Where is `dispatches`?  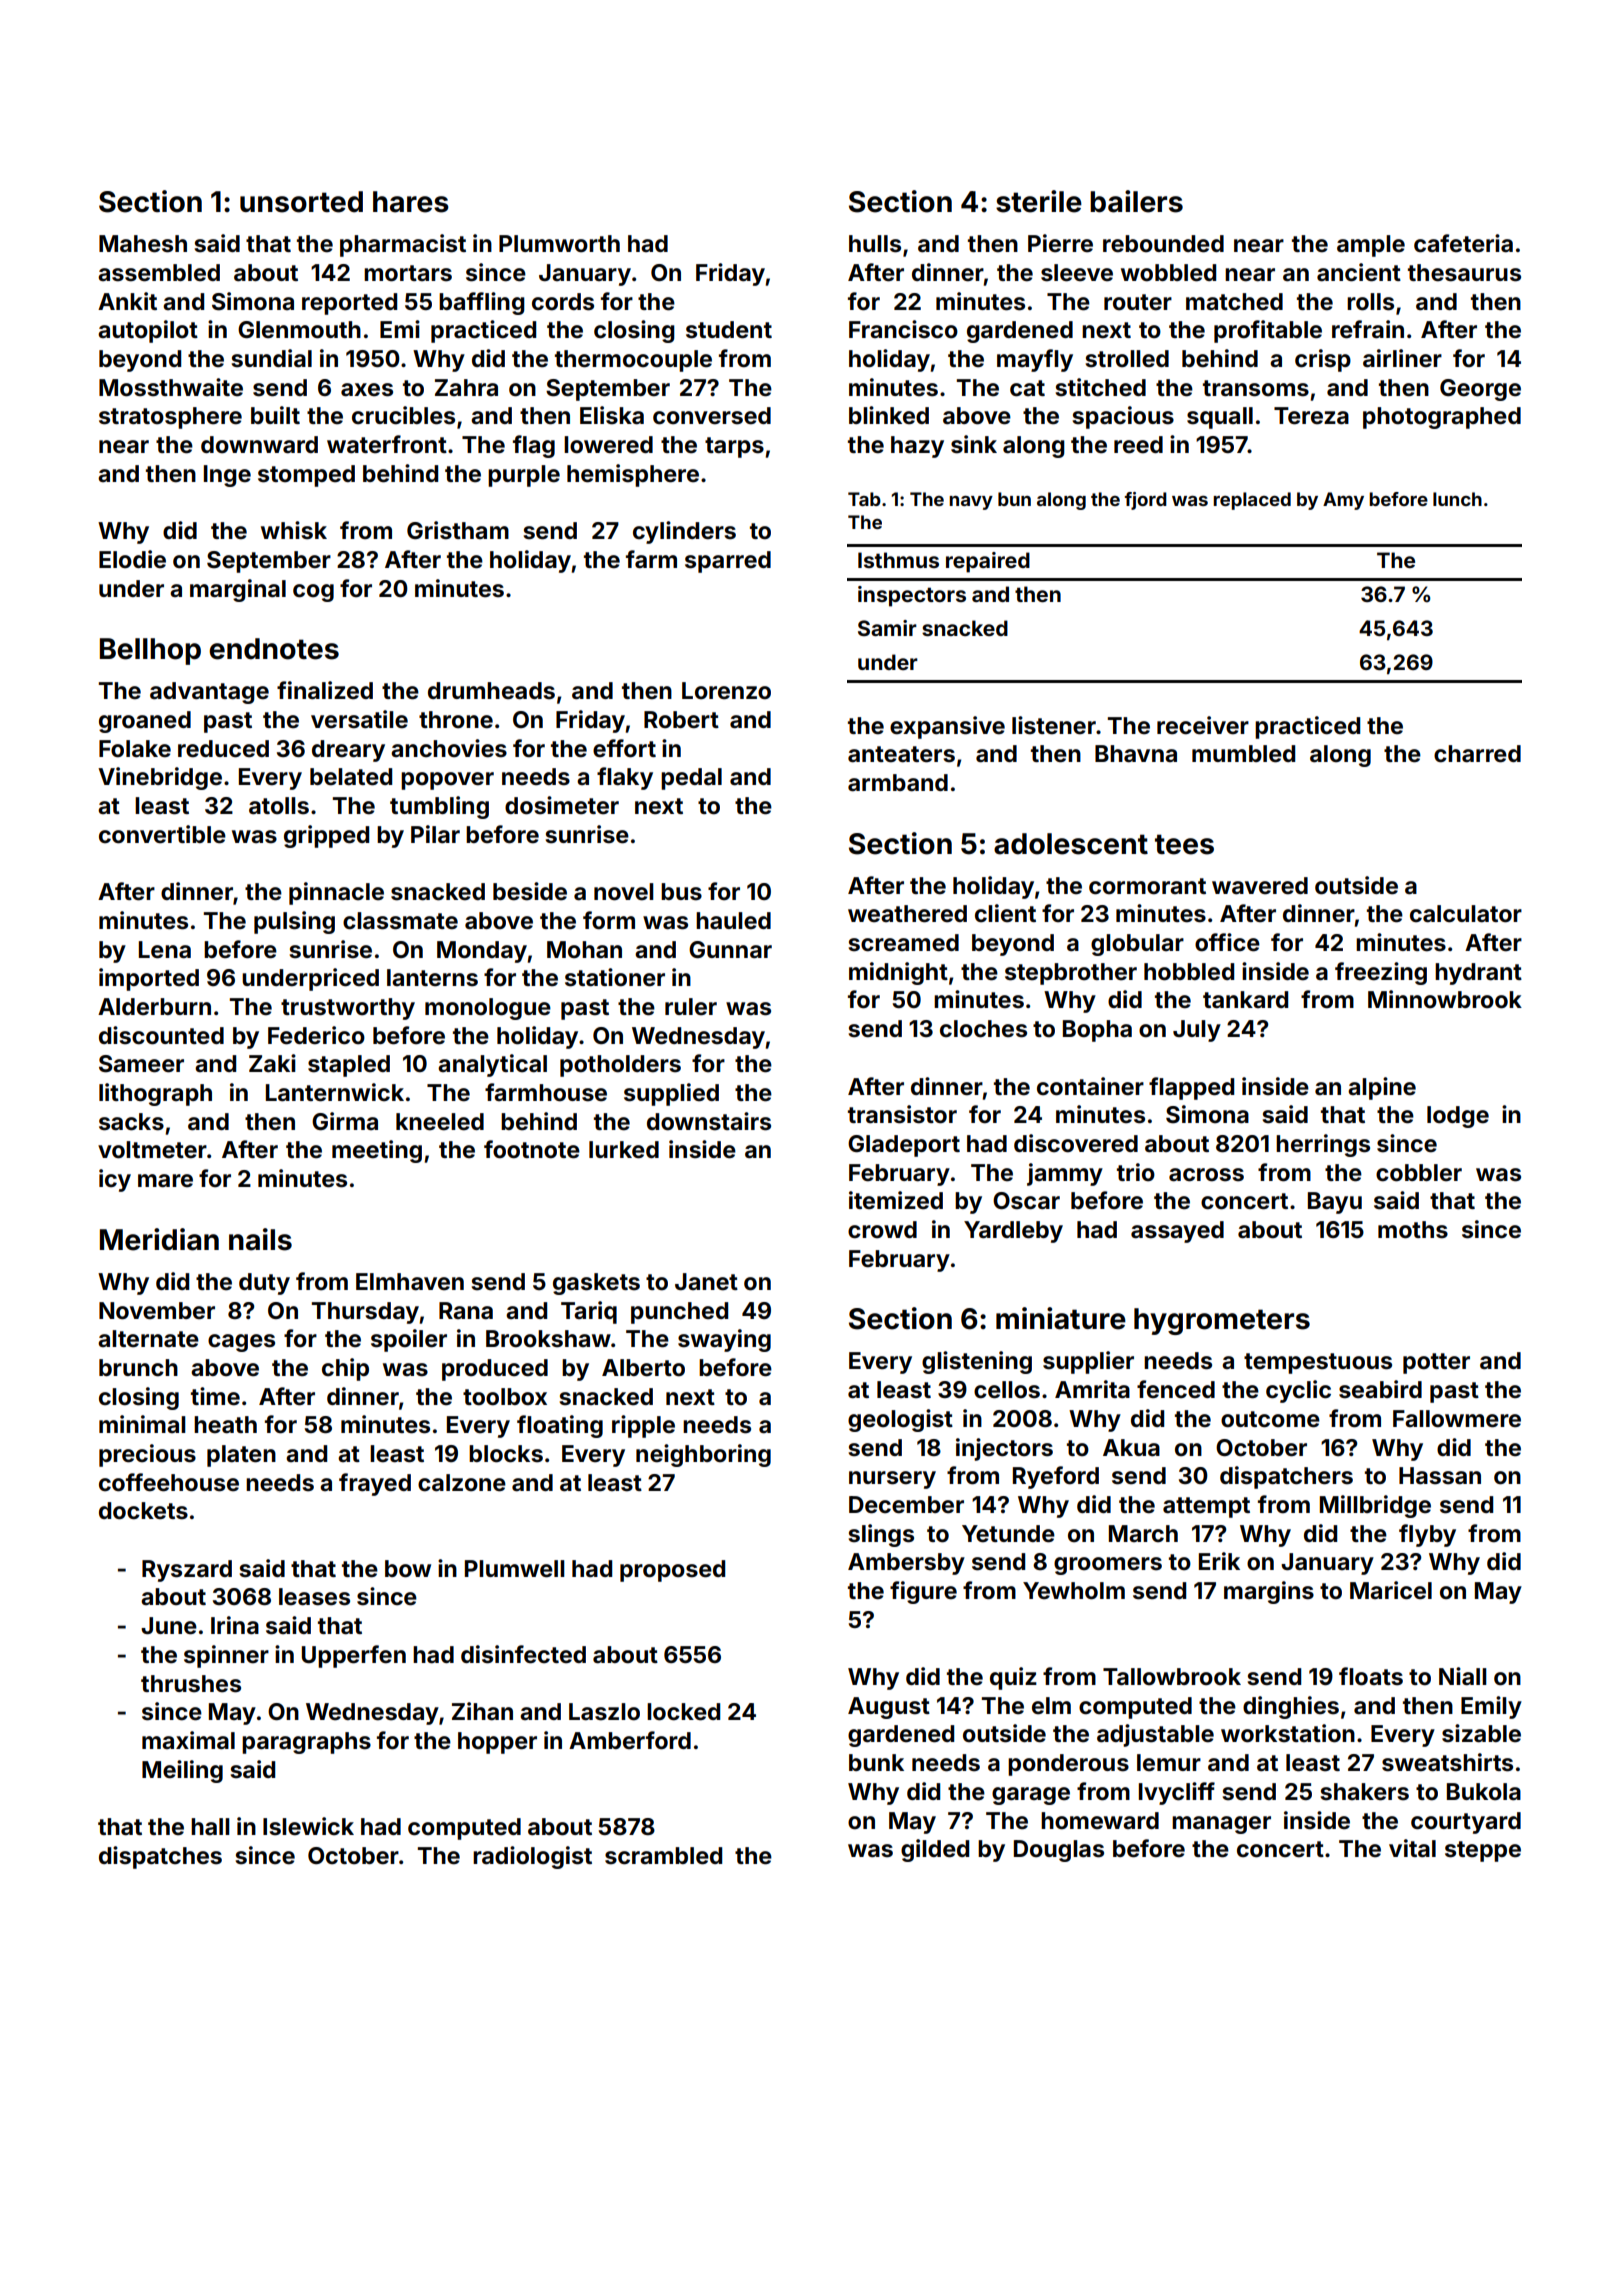 dispatches is located at coordinates (160, 1857).
